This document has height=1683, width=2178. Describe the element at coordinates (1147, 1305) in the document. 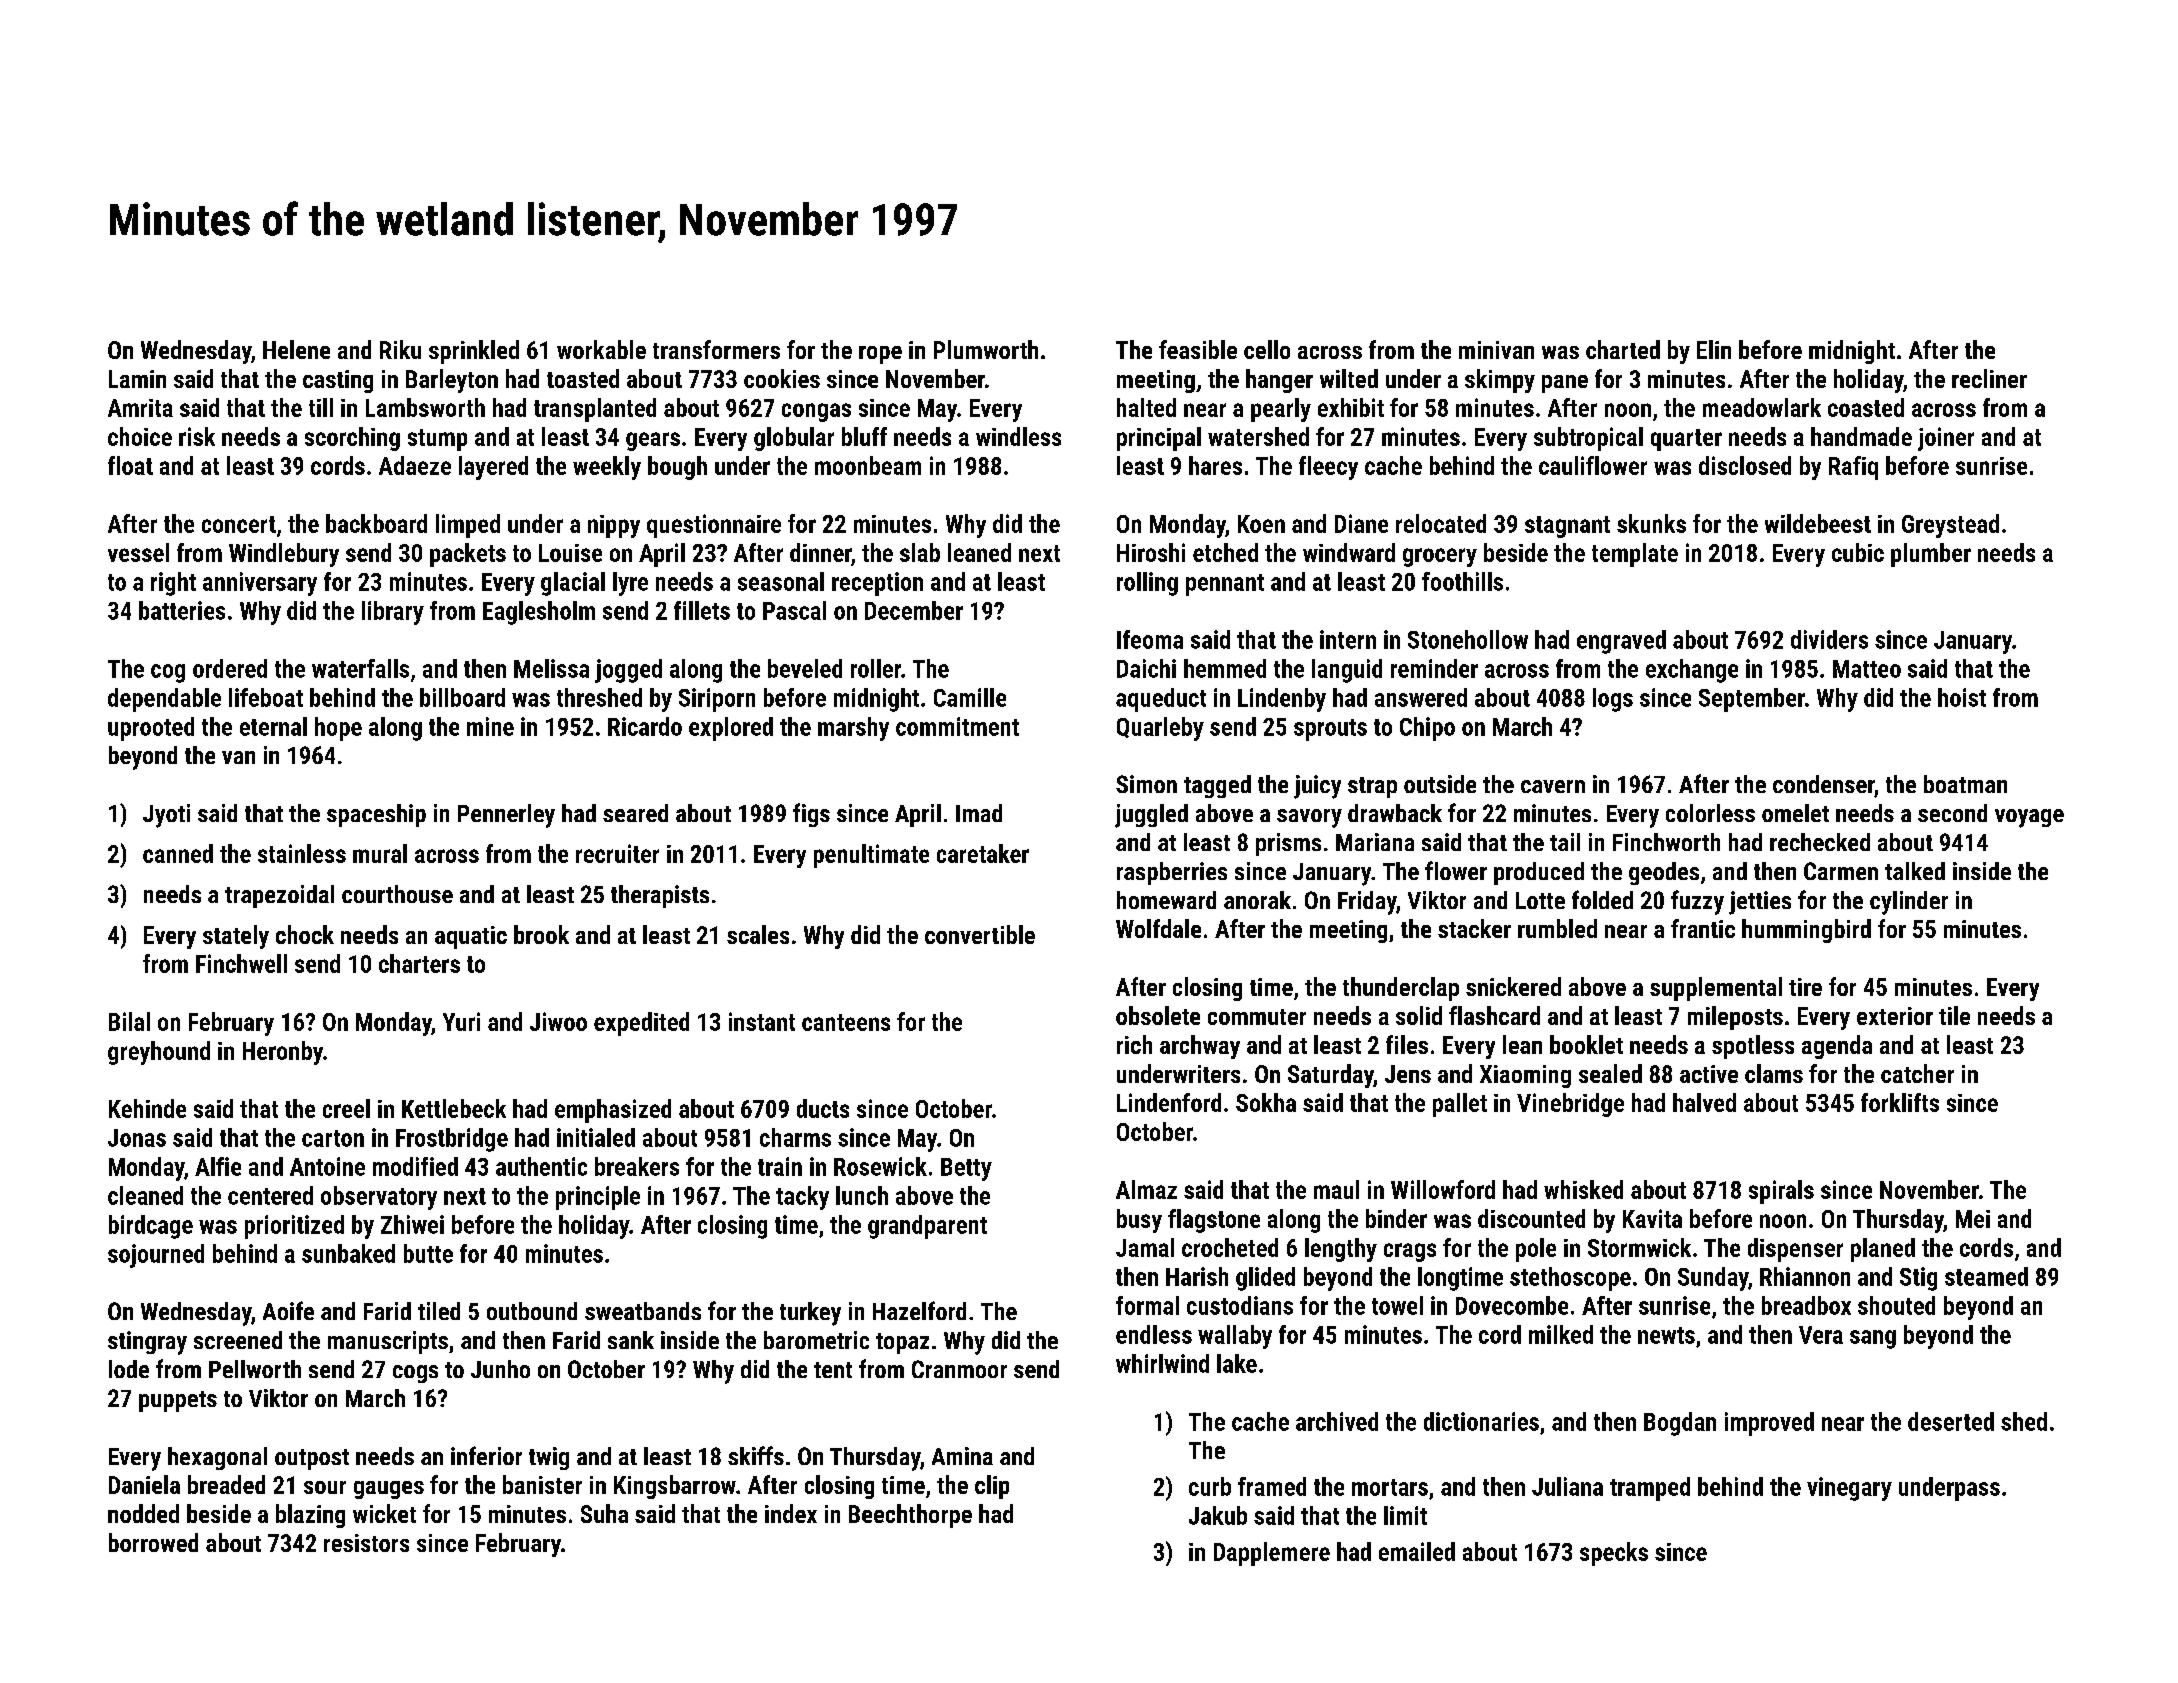

I see `formal` at that location.
